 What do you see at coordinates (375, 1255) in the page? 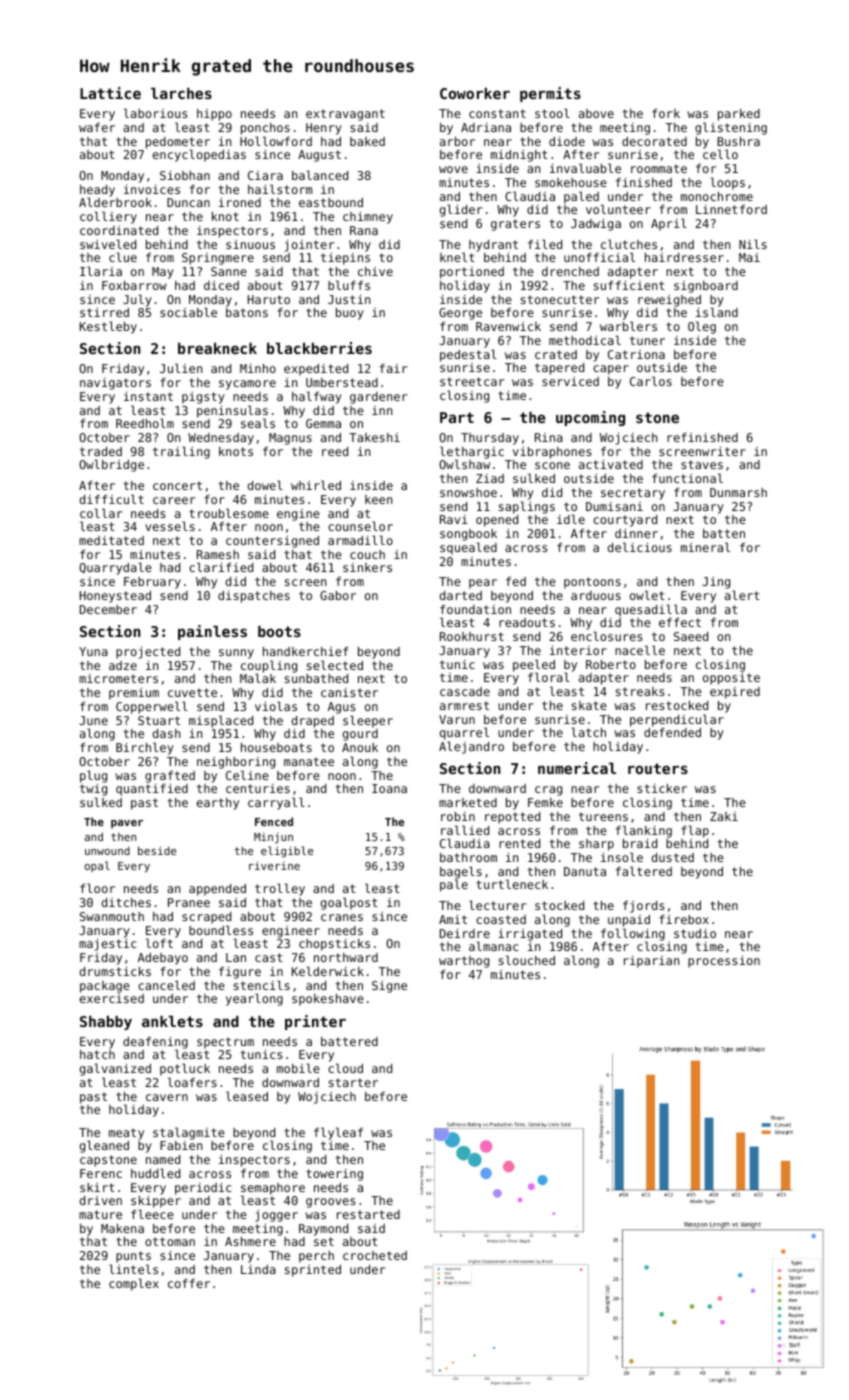
I see `crocheted` at bounding box center [375, 1255].
